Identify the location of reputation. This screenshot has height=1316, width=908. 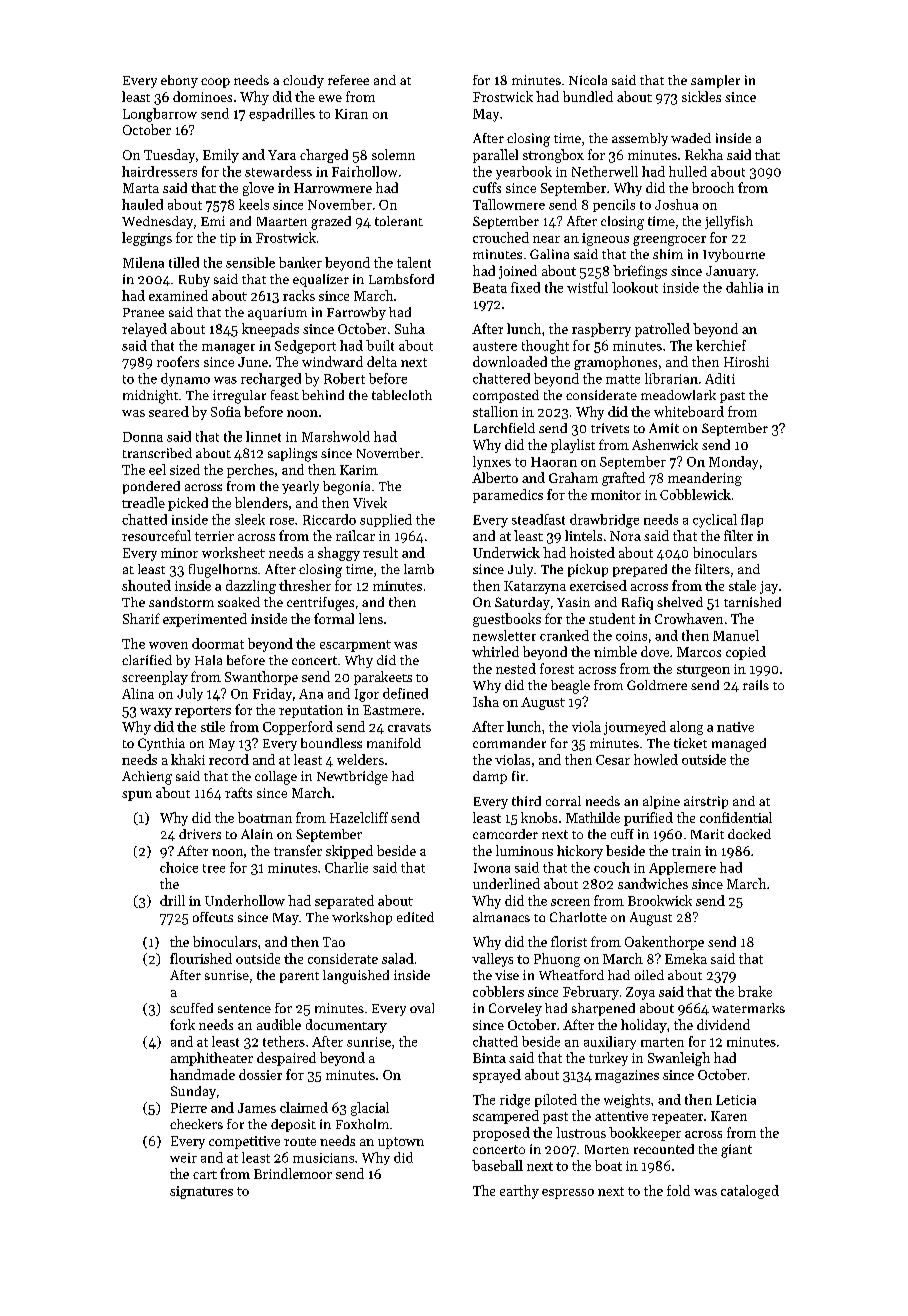
(311, 711).
